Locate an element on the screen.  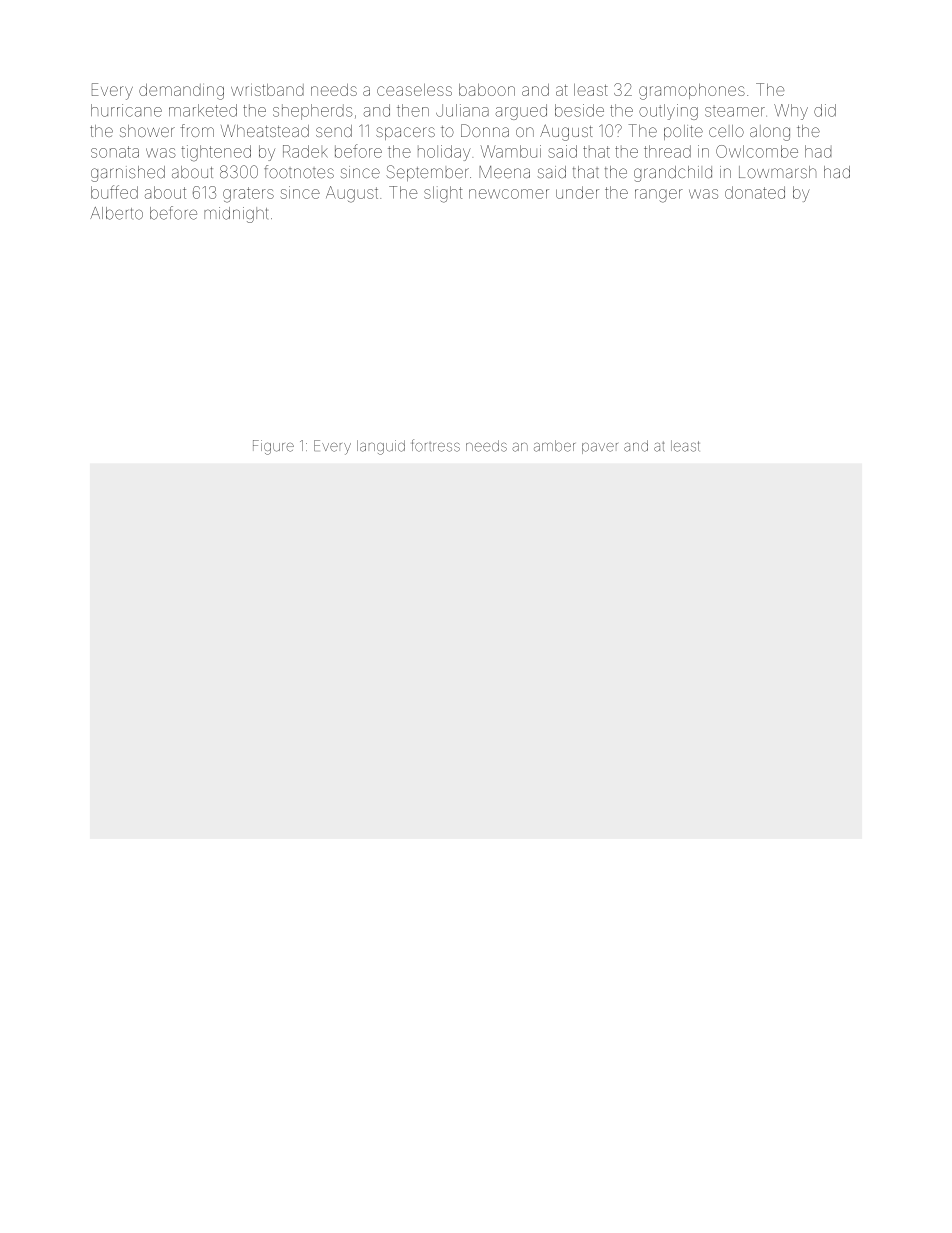
Figure is located at coordinates (273, 447).
